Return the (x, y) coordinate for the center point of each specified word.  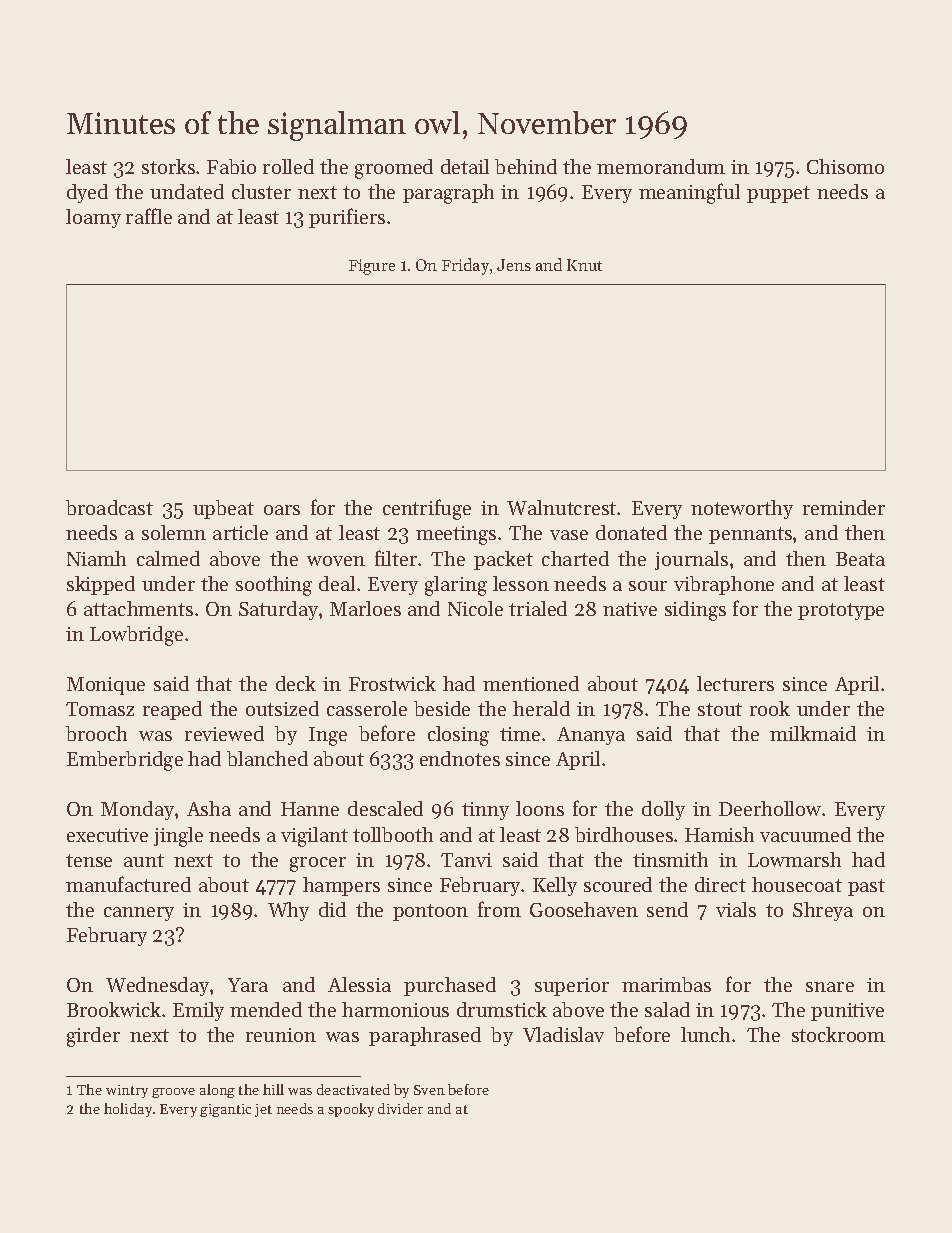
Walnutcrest (562, 507)
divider (400, 1108)
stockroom (838, 1034)
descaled (385, 808)
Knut (584, 265)
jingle (178, 837)
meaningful (689, 193)
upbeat (223, 509)
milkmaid (813, 733)
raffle (149, 216)
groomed (394, 169)
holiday (128, 1110)
